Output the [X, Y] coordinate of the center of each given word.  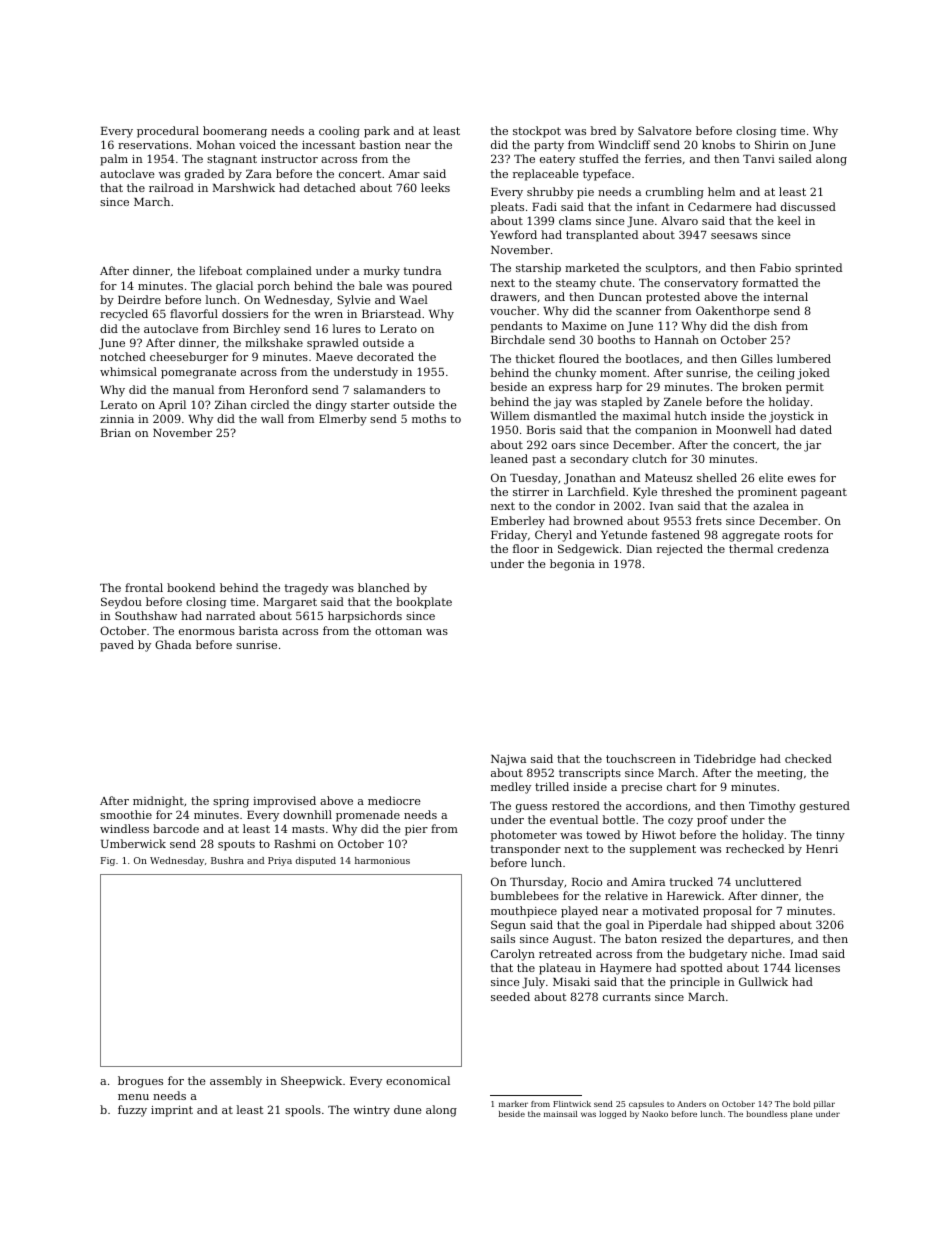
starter [370, 405]
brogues [140, 1082]
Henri [822, 849]
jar [812, 446]
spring [231, 802]
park [377, 132]
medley [511, 788]
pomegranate [198, 373]
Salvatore [665, 130]
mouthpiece [524, 912]
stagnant [232, 160]
